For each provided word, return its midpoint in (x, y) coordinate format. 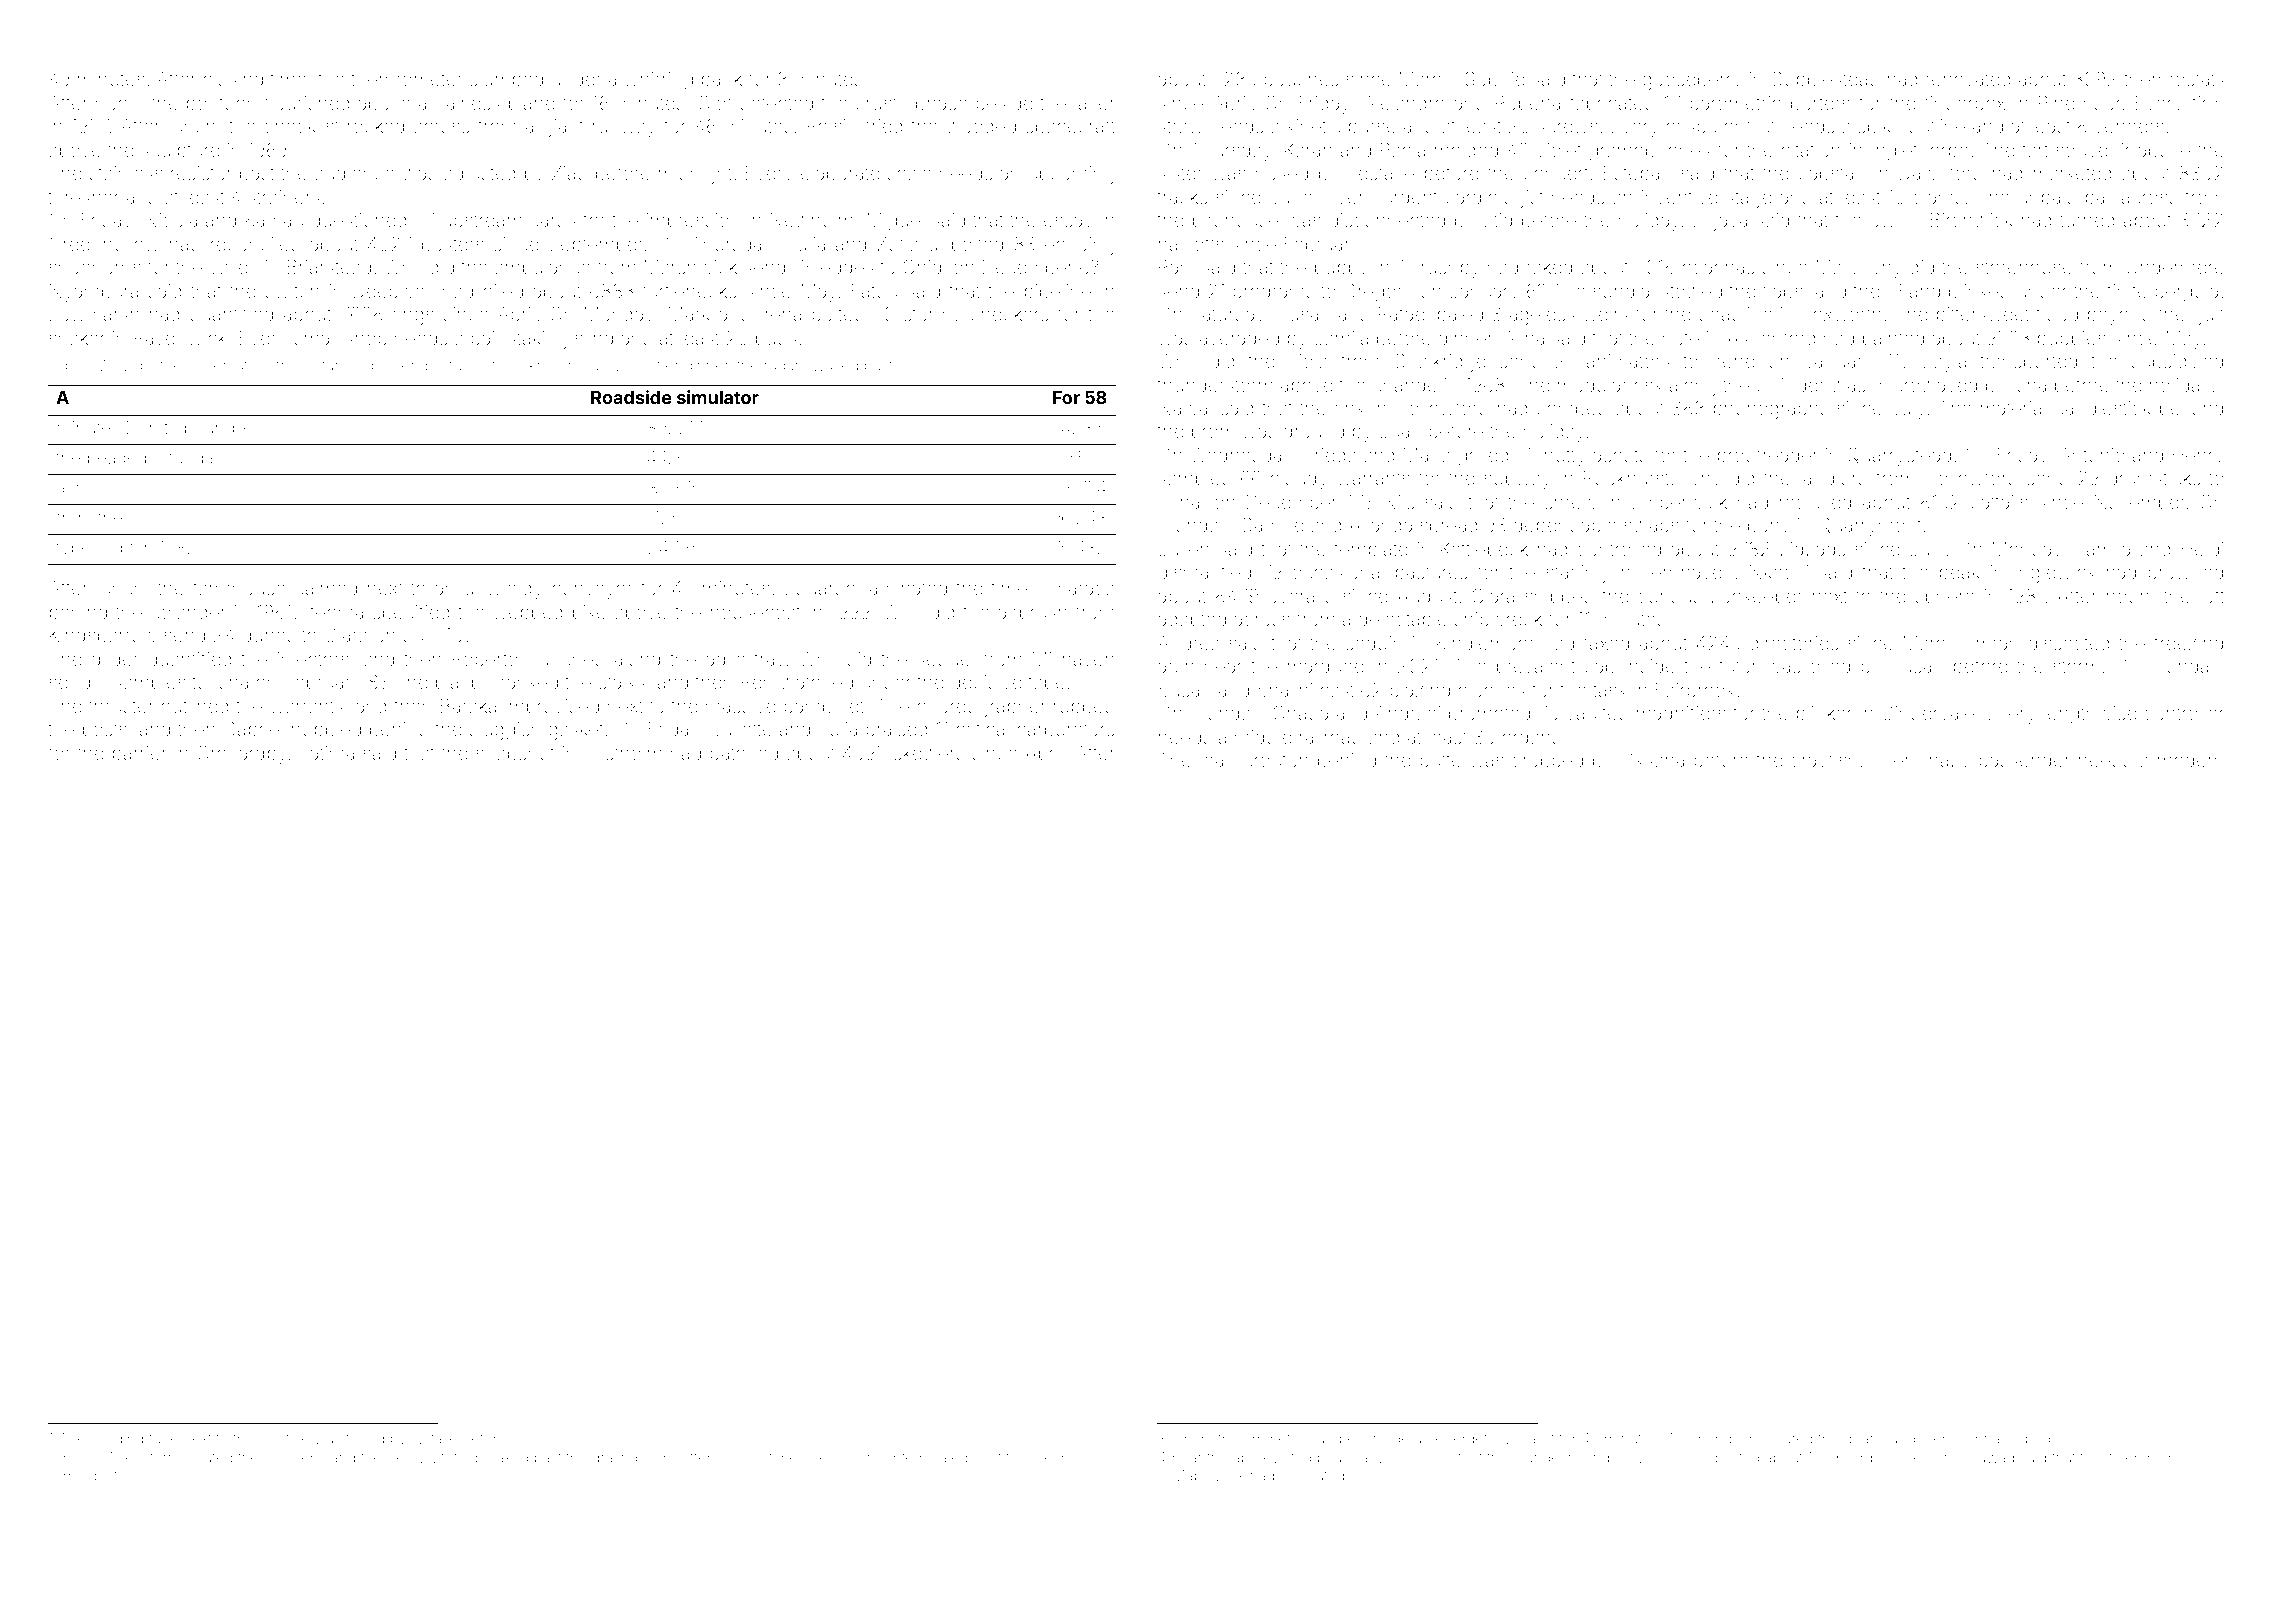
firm (2207, 102)
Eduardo (820, 588)
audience (354, 173)
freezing (2188, 644)
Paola (1403, 150)
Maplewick (1209, 1477)
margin (86, 1477)
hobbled (326, 729)
